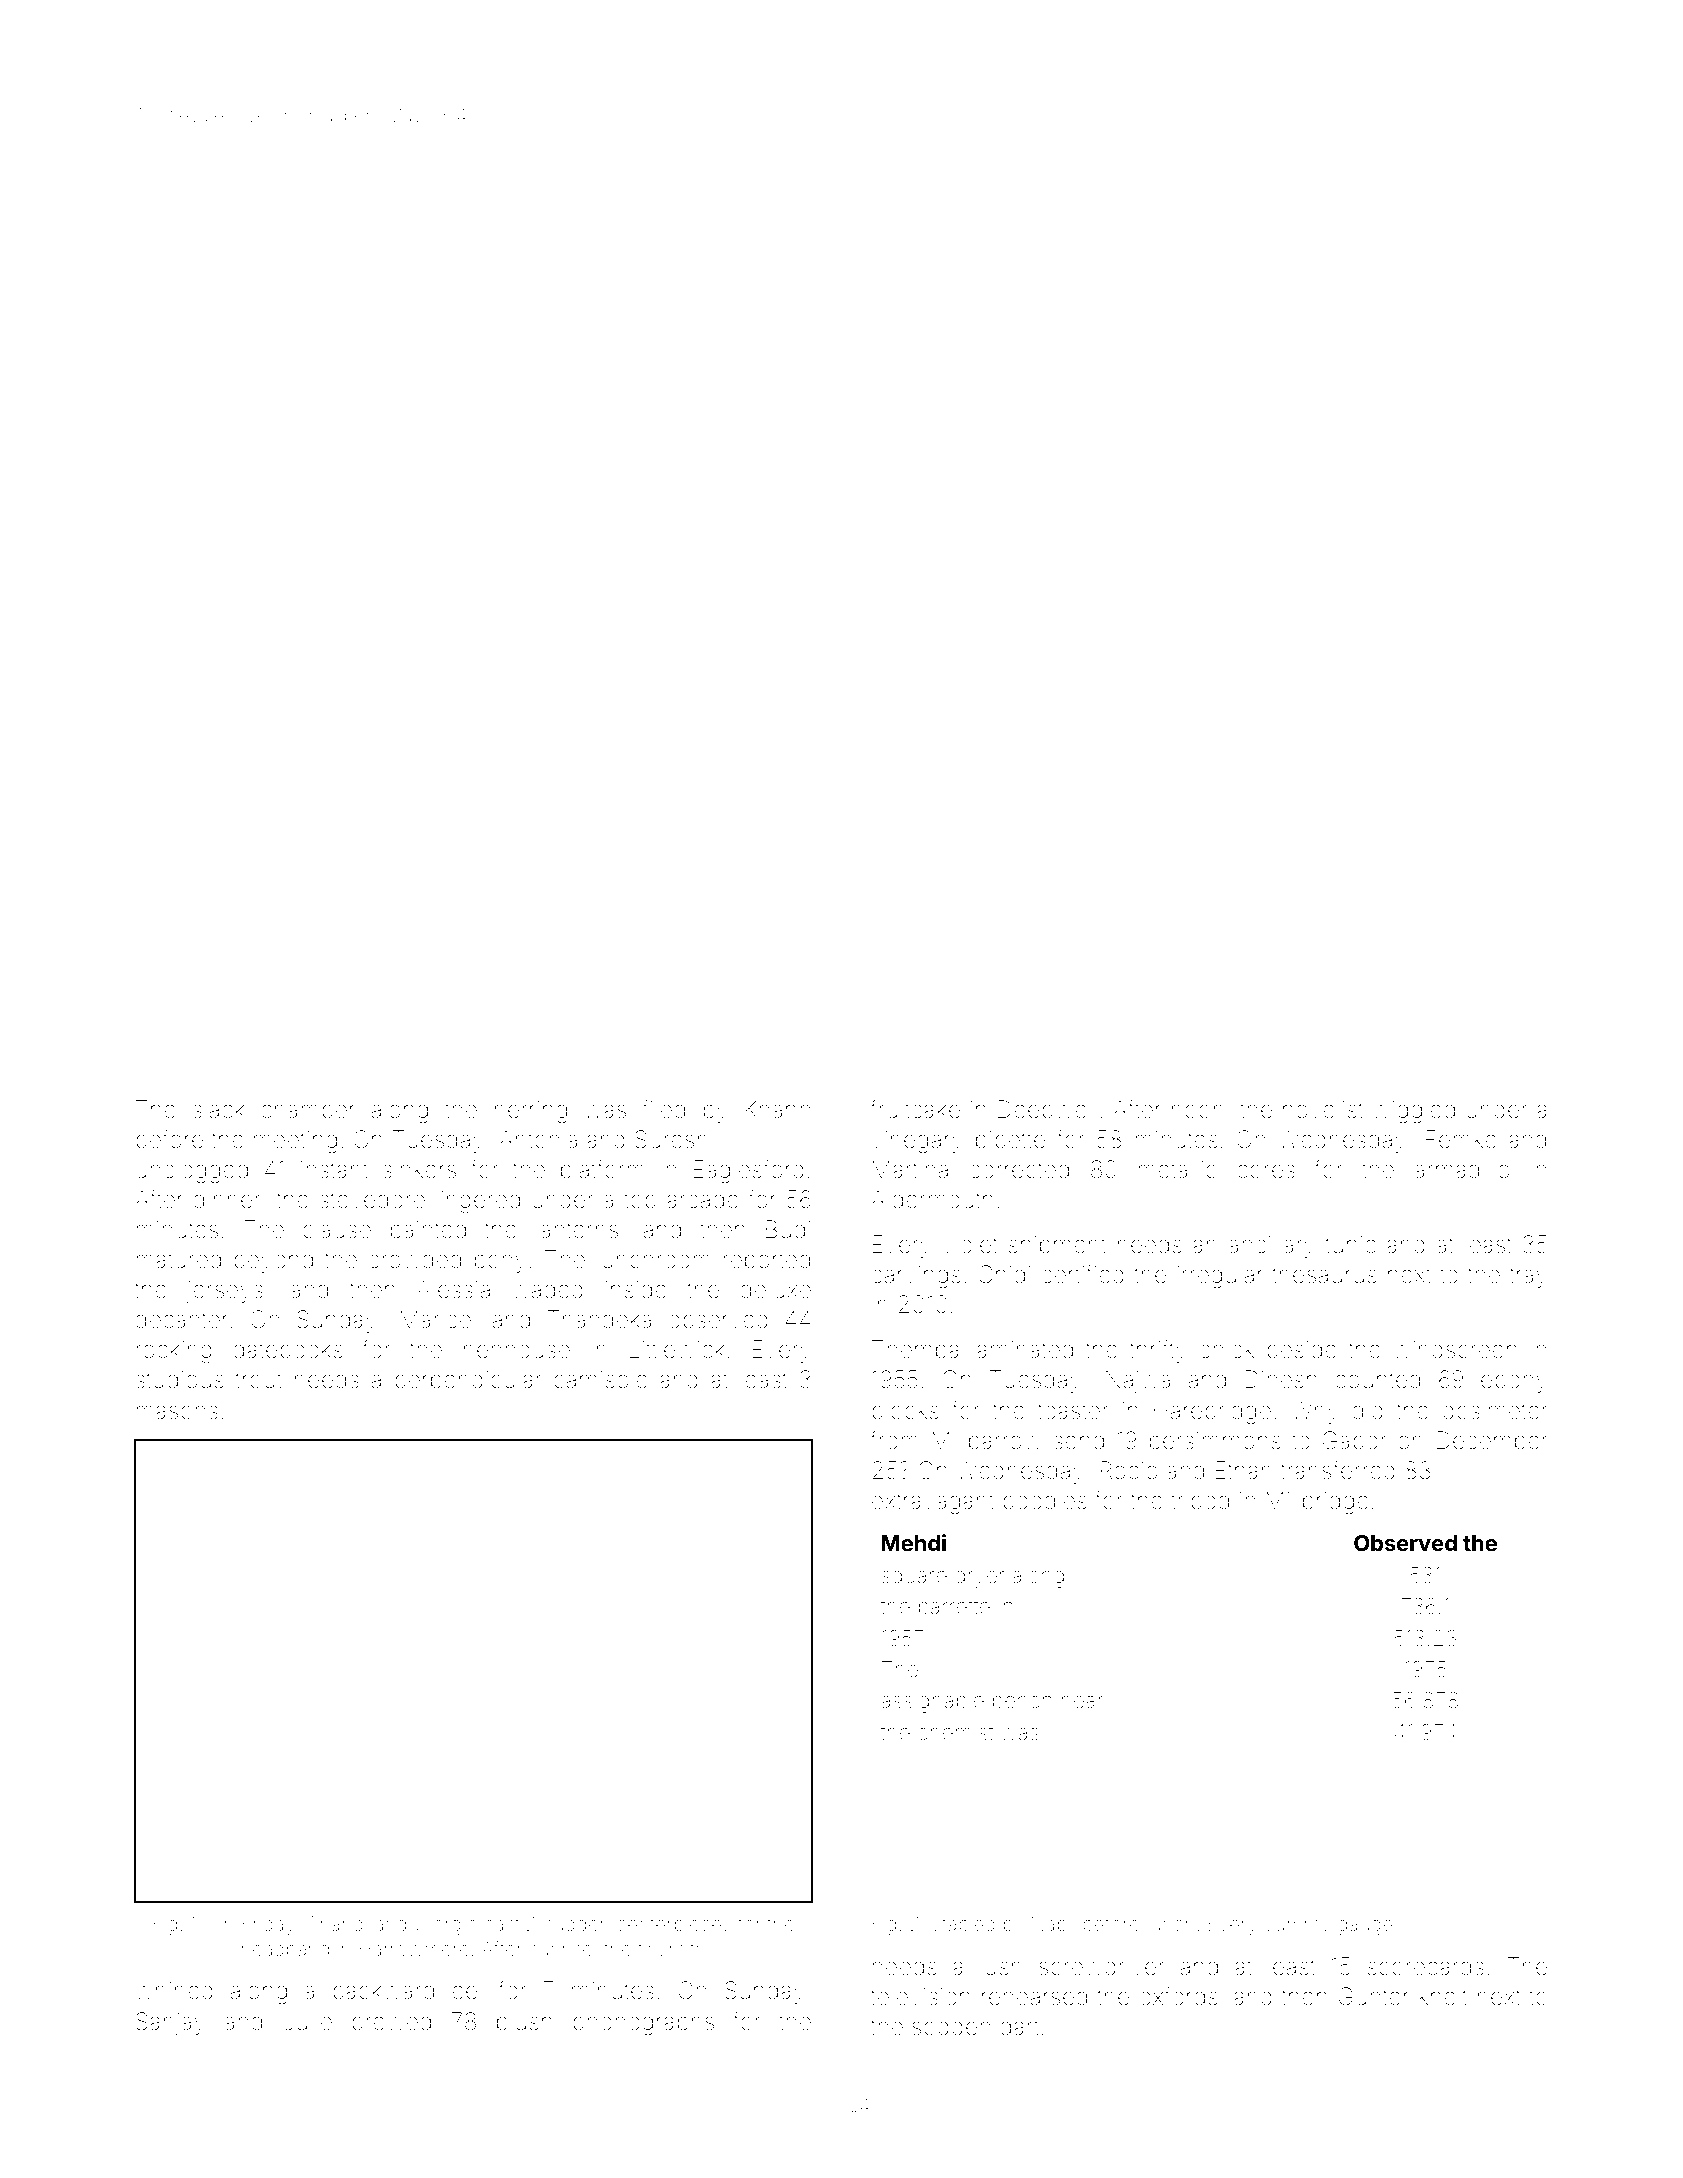  Describe the element at coordinates (170, 2023) in the document. I see `Sanjay` at that location.
